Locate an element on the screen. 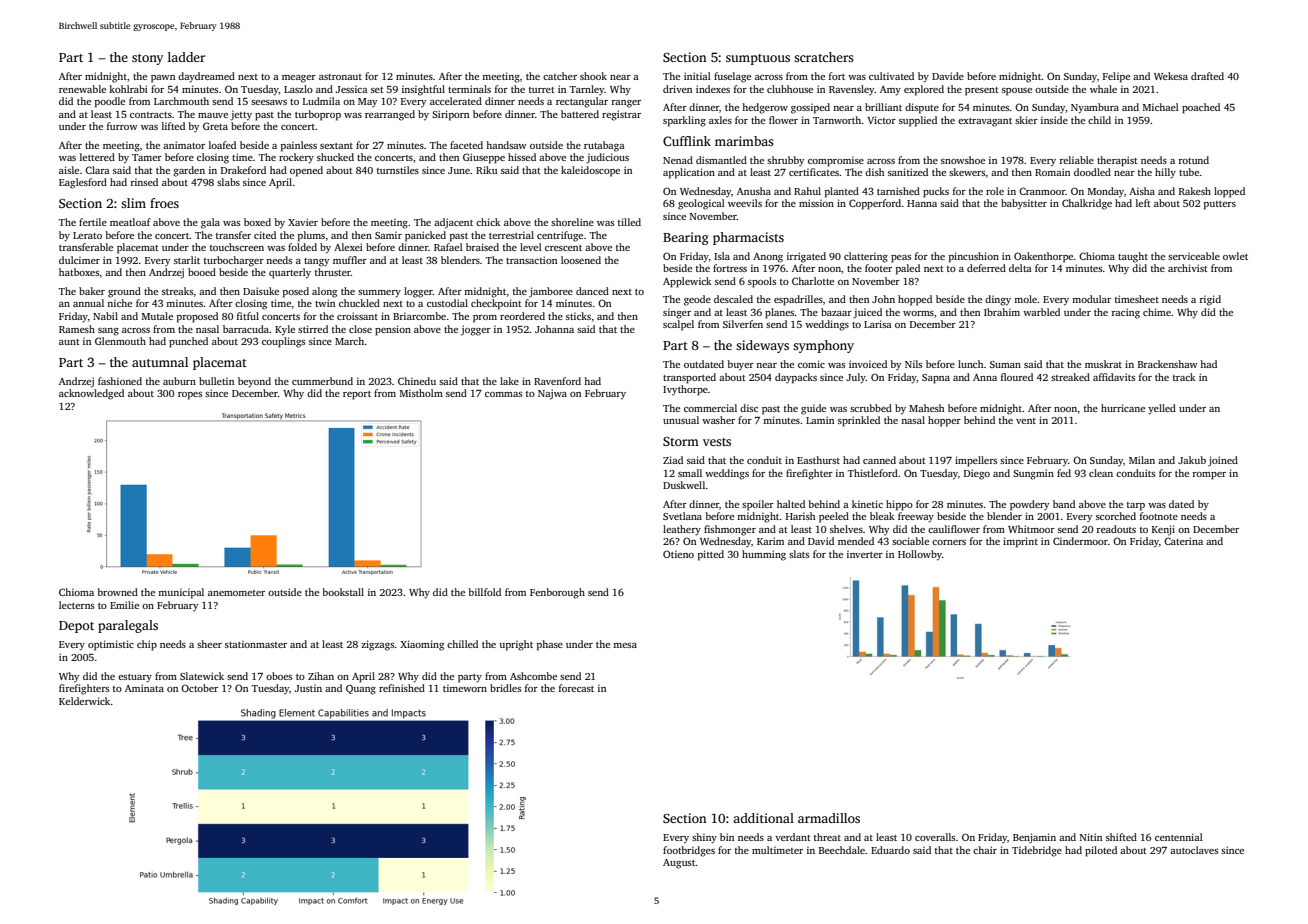  Kelderwick is located at coordinates (84, 701).
